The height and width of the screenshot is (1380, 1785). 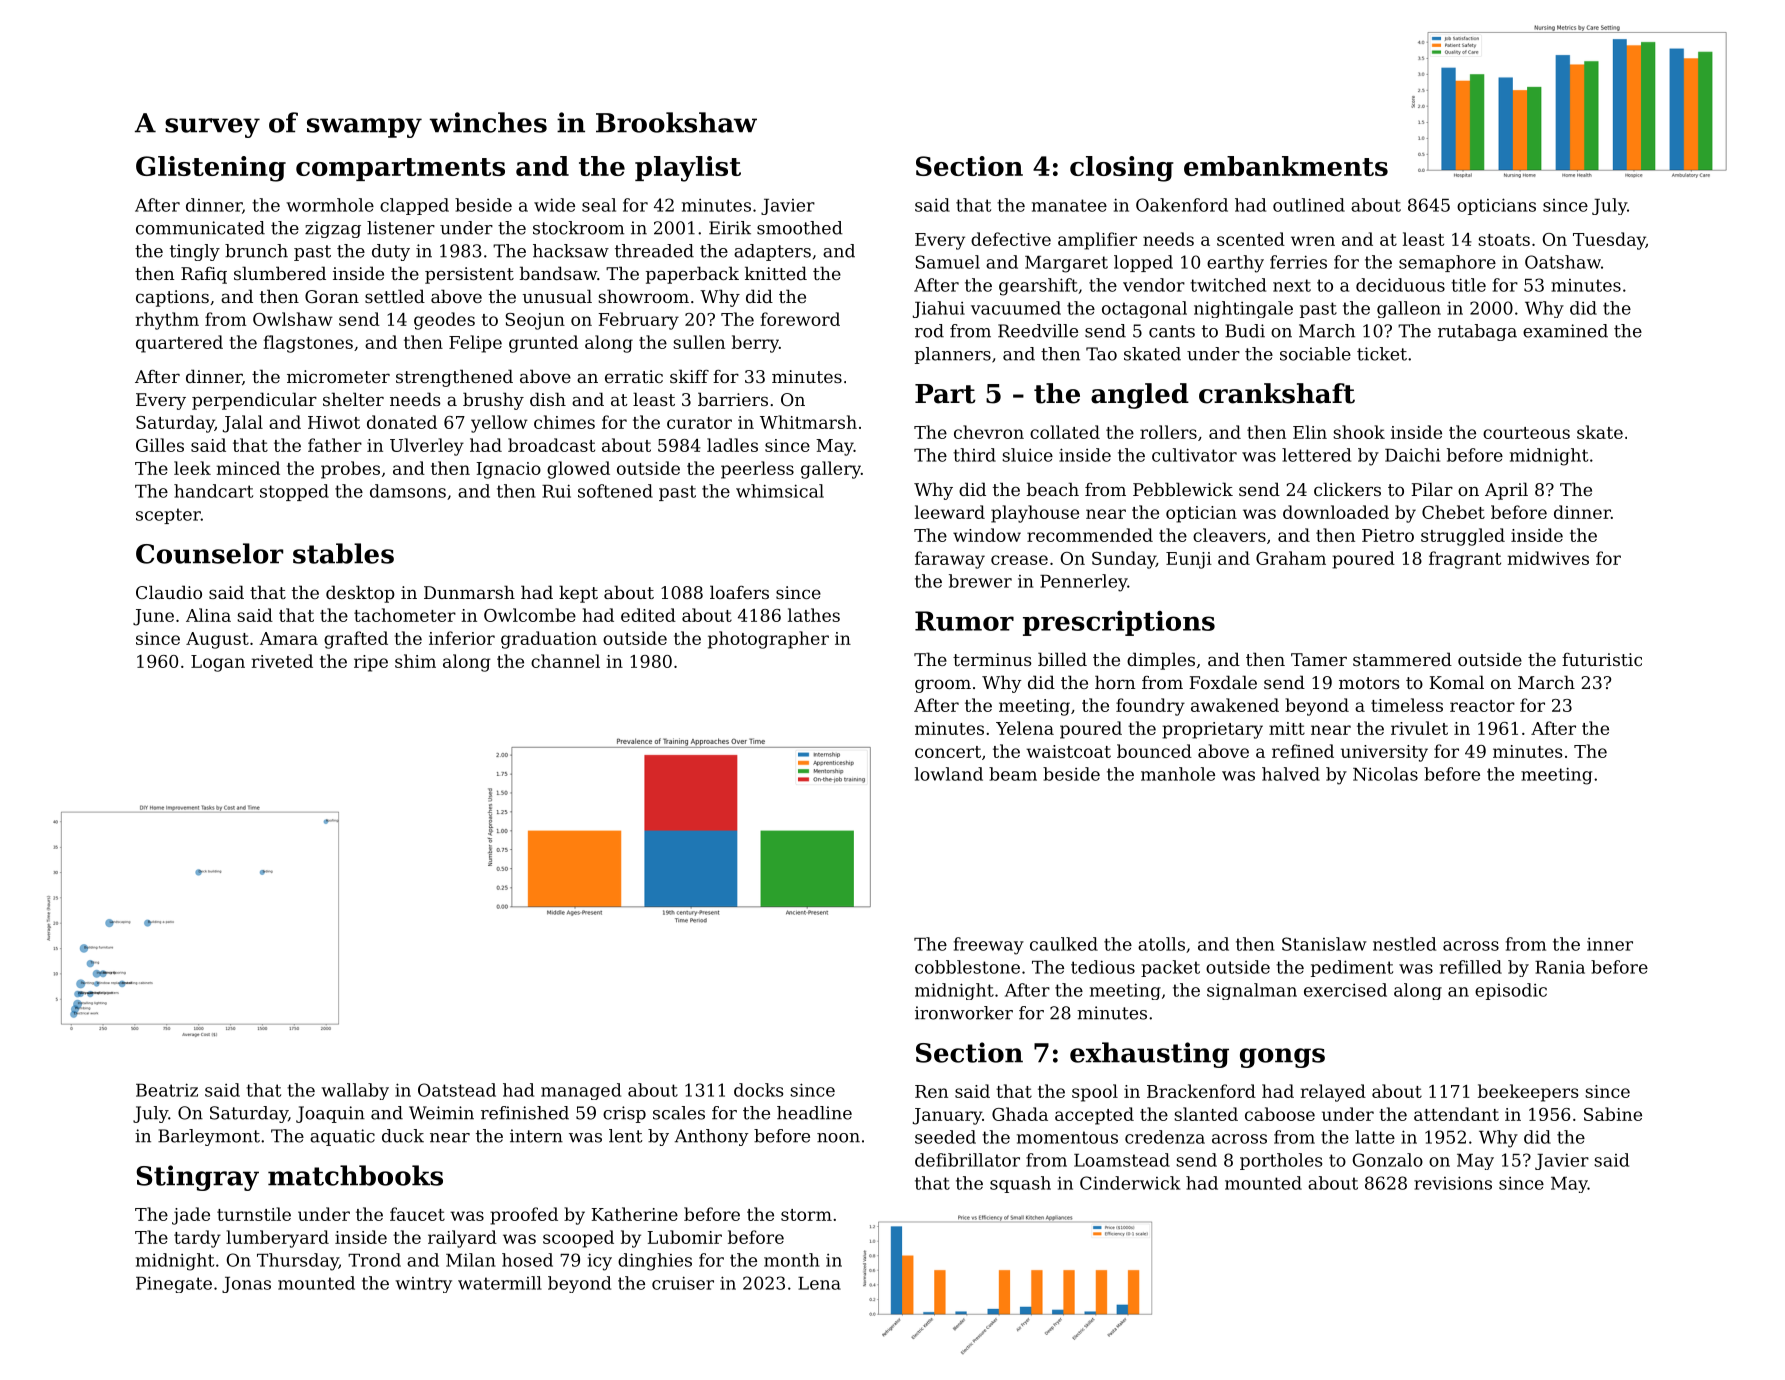 What do you see at coordinates (441, 1113) in the screenshot?
I see `Weimin` at bounding box center [441, 1113].
